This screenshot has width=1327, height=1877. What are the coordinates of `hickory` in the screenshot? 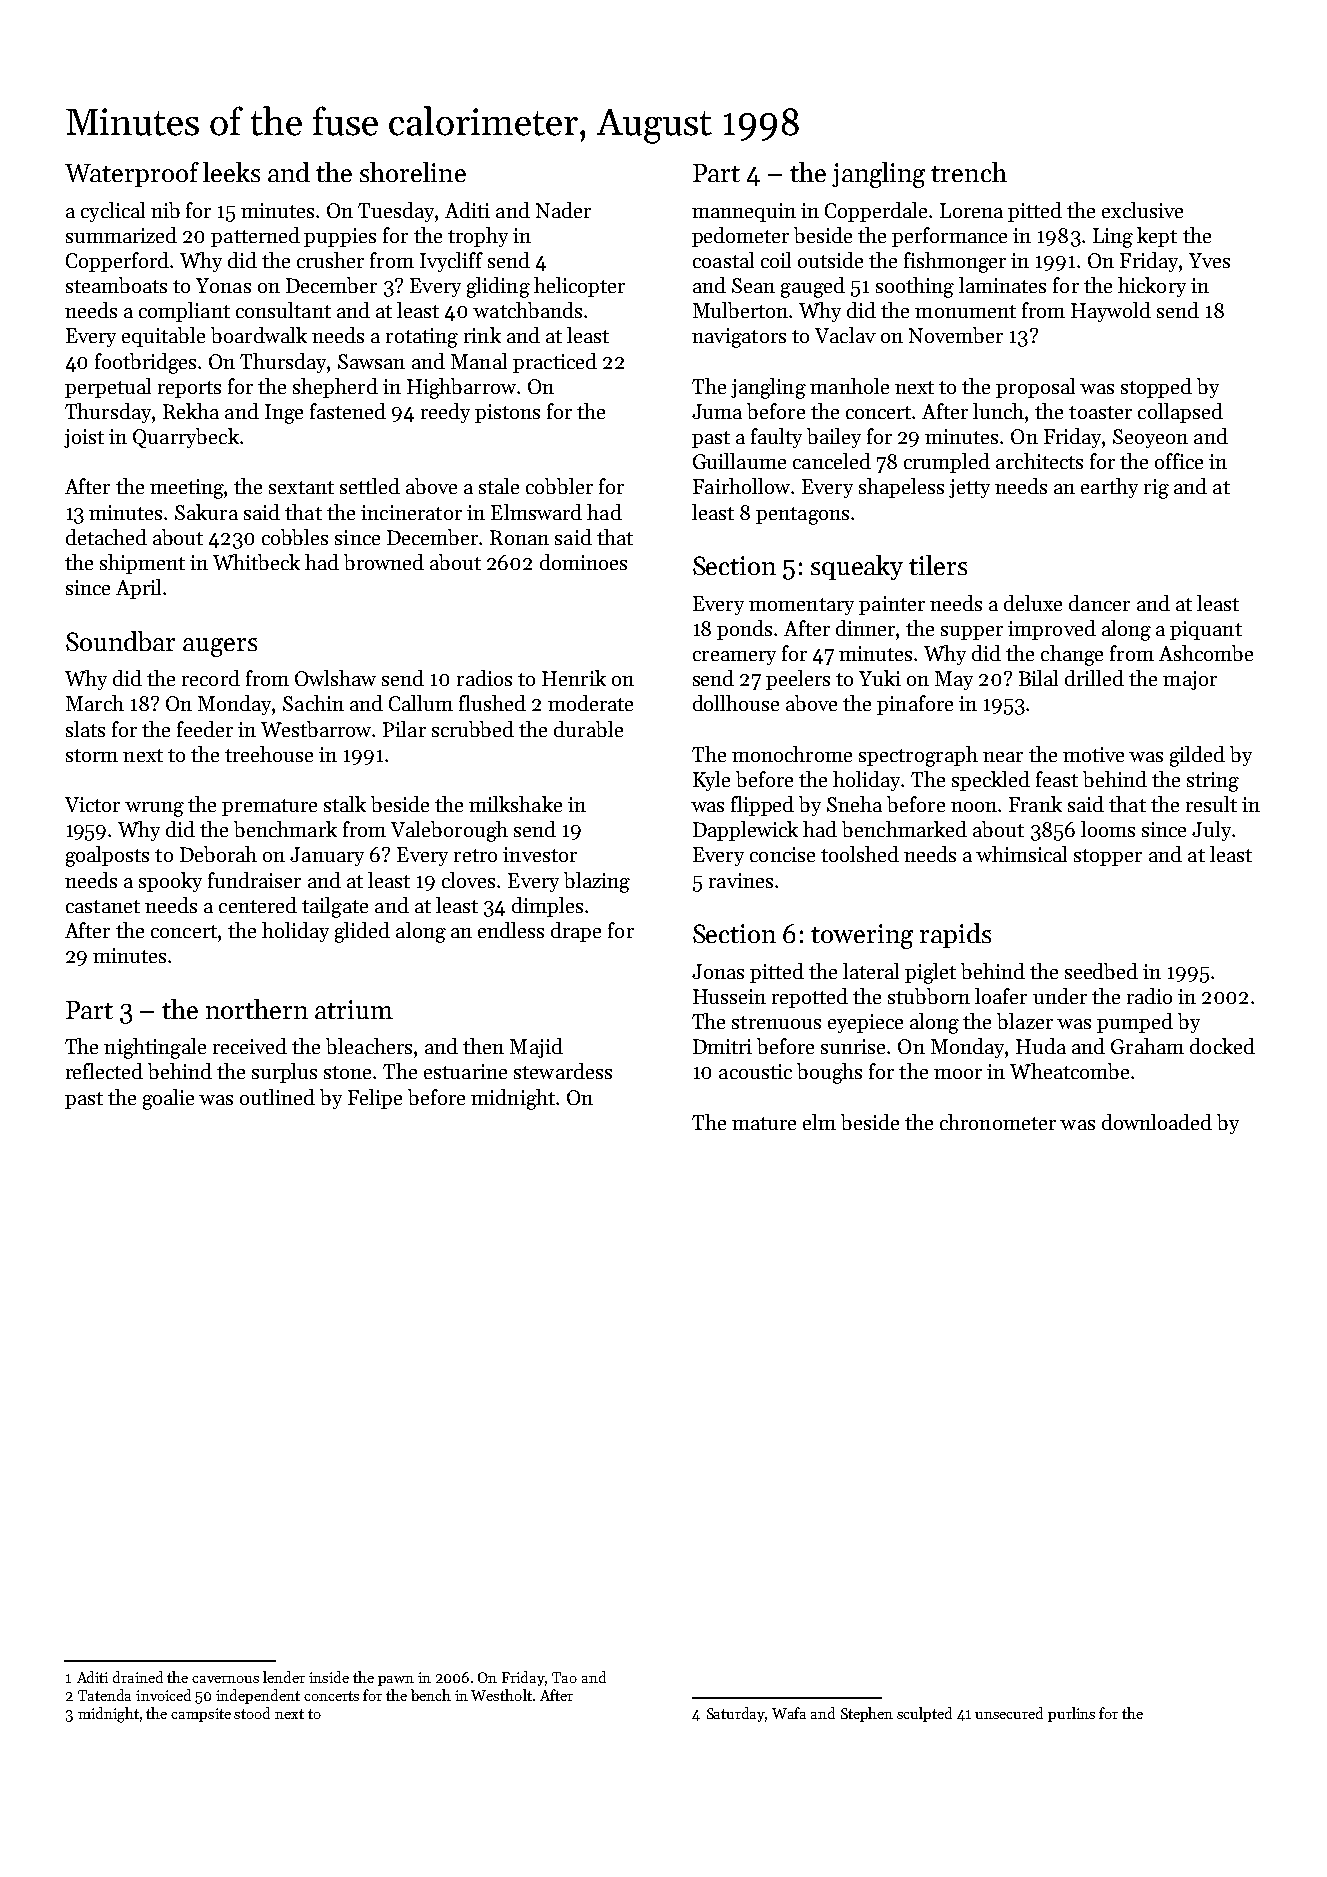 It's located at (1152, 287).
